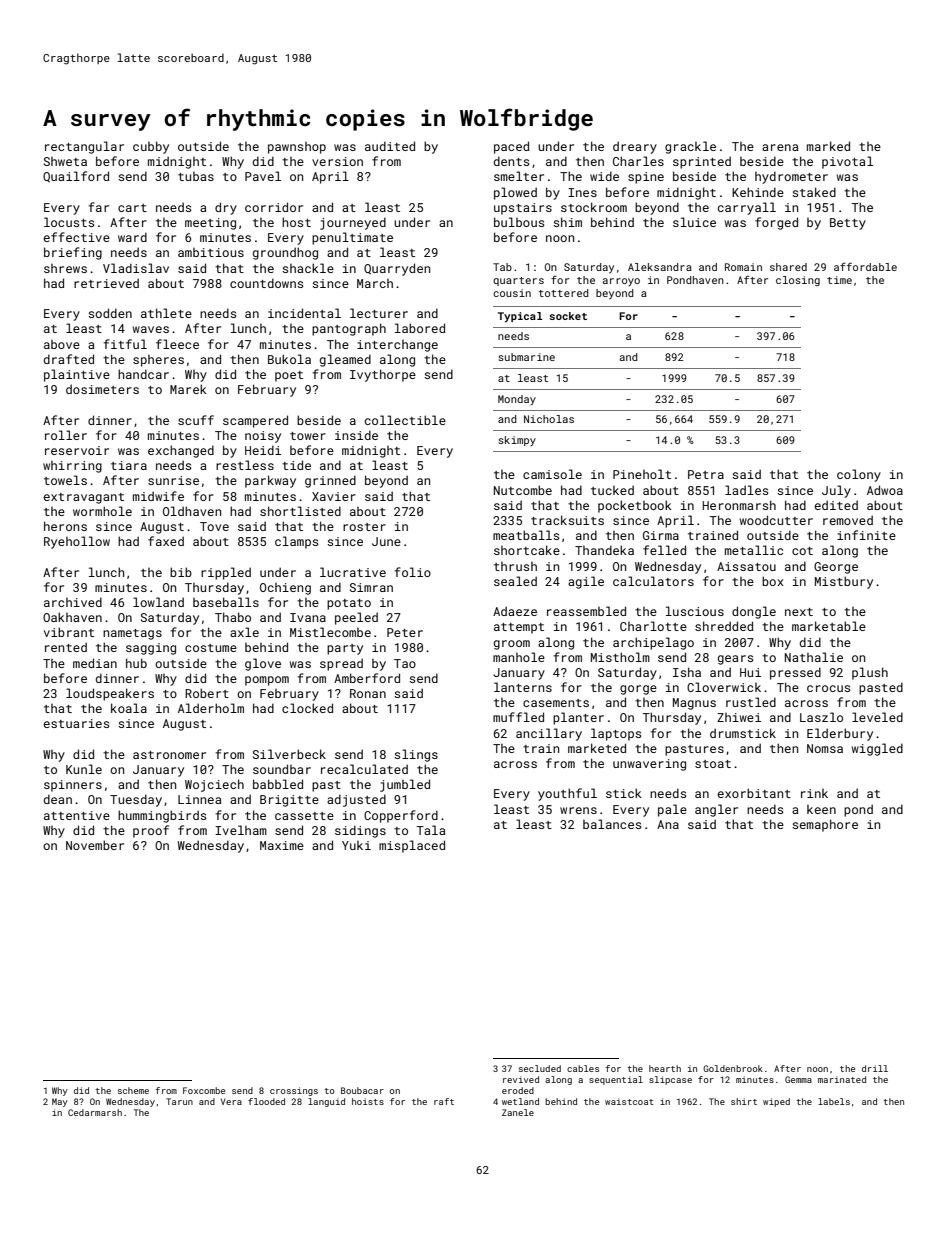 The width and height of the document is (952, 1233). Describe the element at coordinates (518, 1112) in the document. I see `Zanele` at that location.
